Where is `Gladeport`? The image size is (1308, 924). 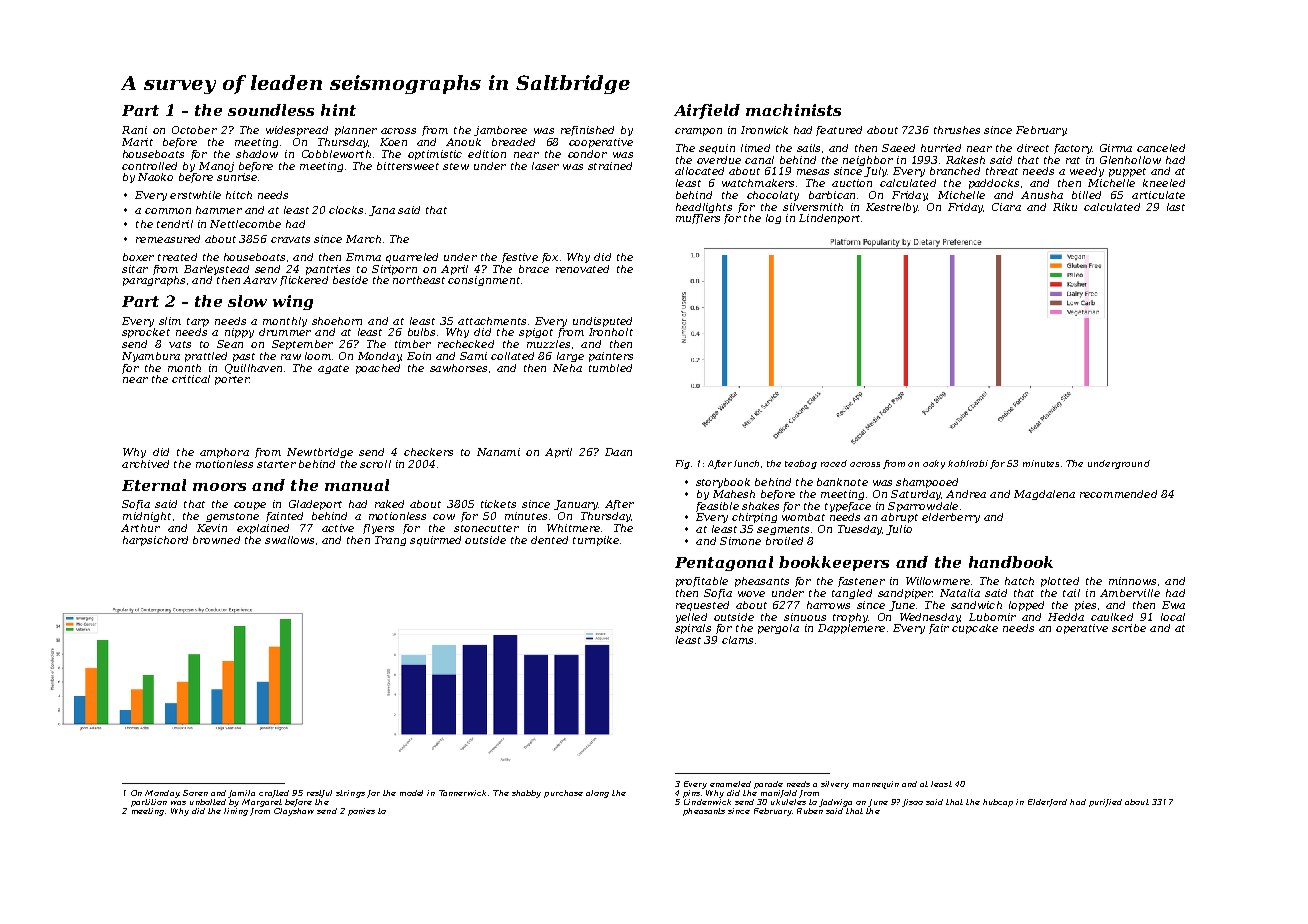 Gladeport is located at coordinates (315, 505).
